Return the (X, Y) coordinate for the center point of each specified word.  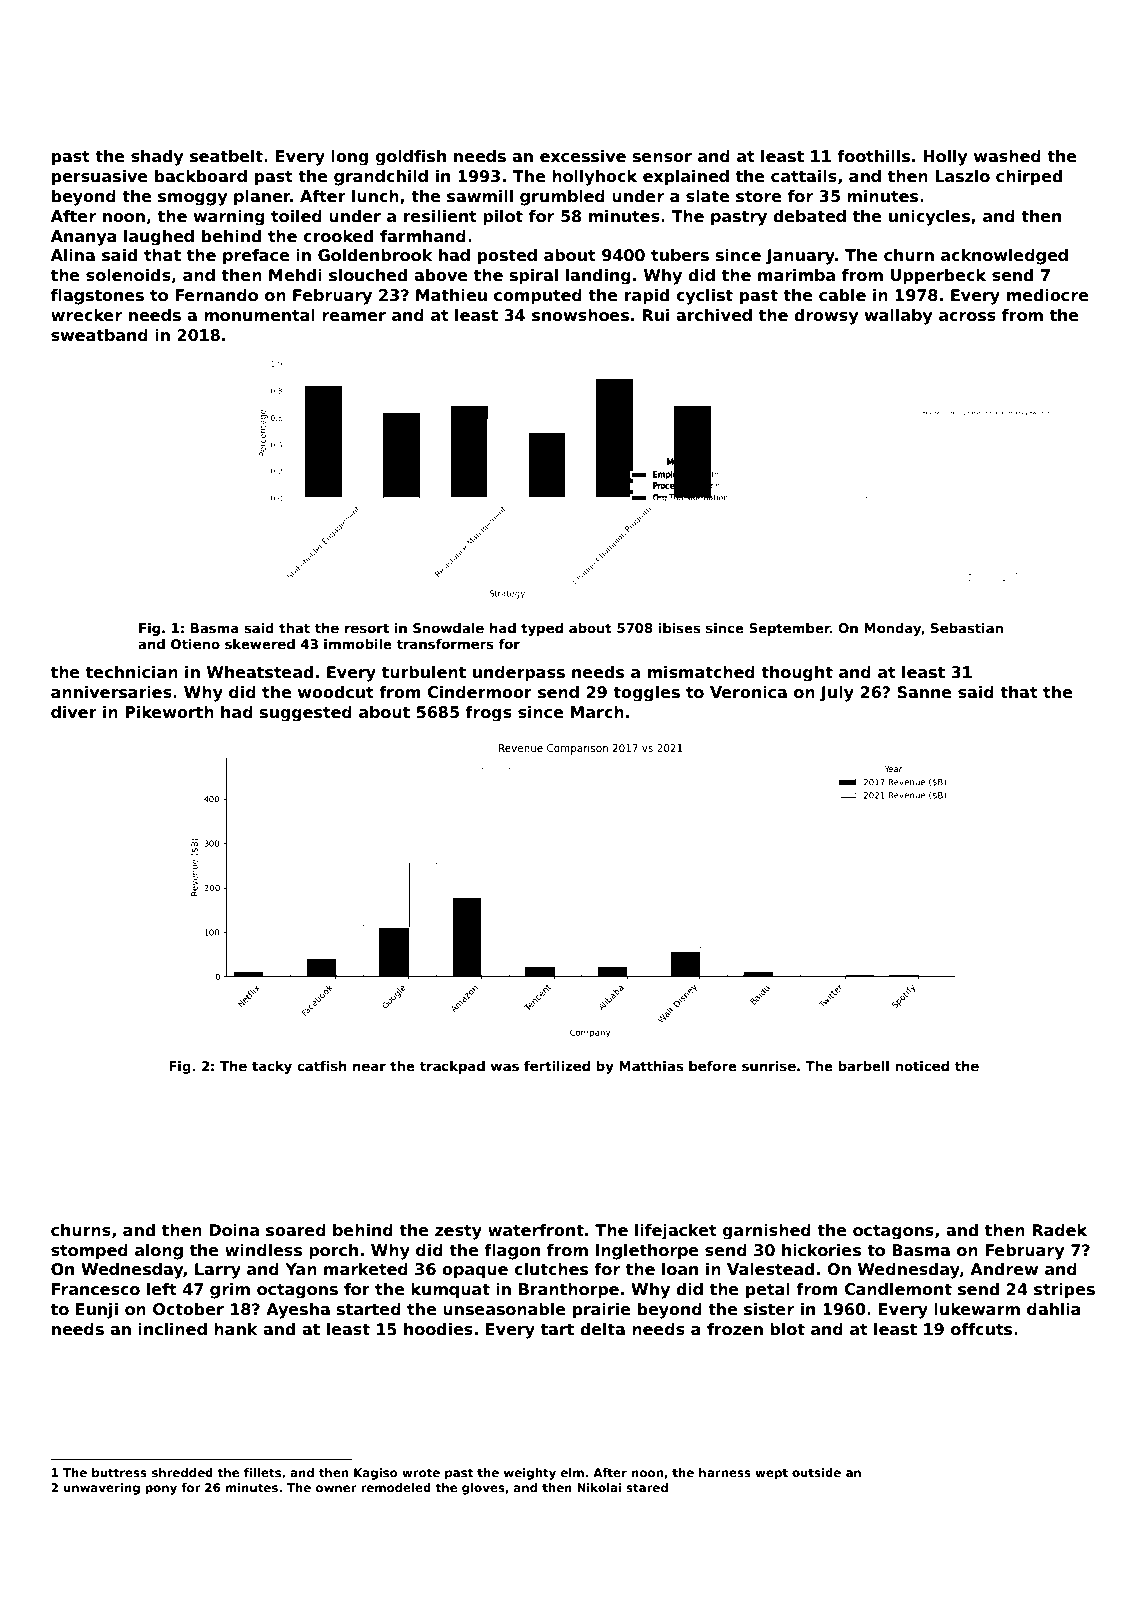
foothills (873, 156)
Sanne (924, 692)
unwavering (102, 1489)
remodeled (396, 1487)
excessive (583, 156)
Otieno (195, 644)
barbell (863, 1066)
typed (542, 629)
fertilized (557, 1066)
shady (157, 158)
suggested (306, 714)
